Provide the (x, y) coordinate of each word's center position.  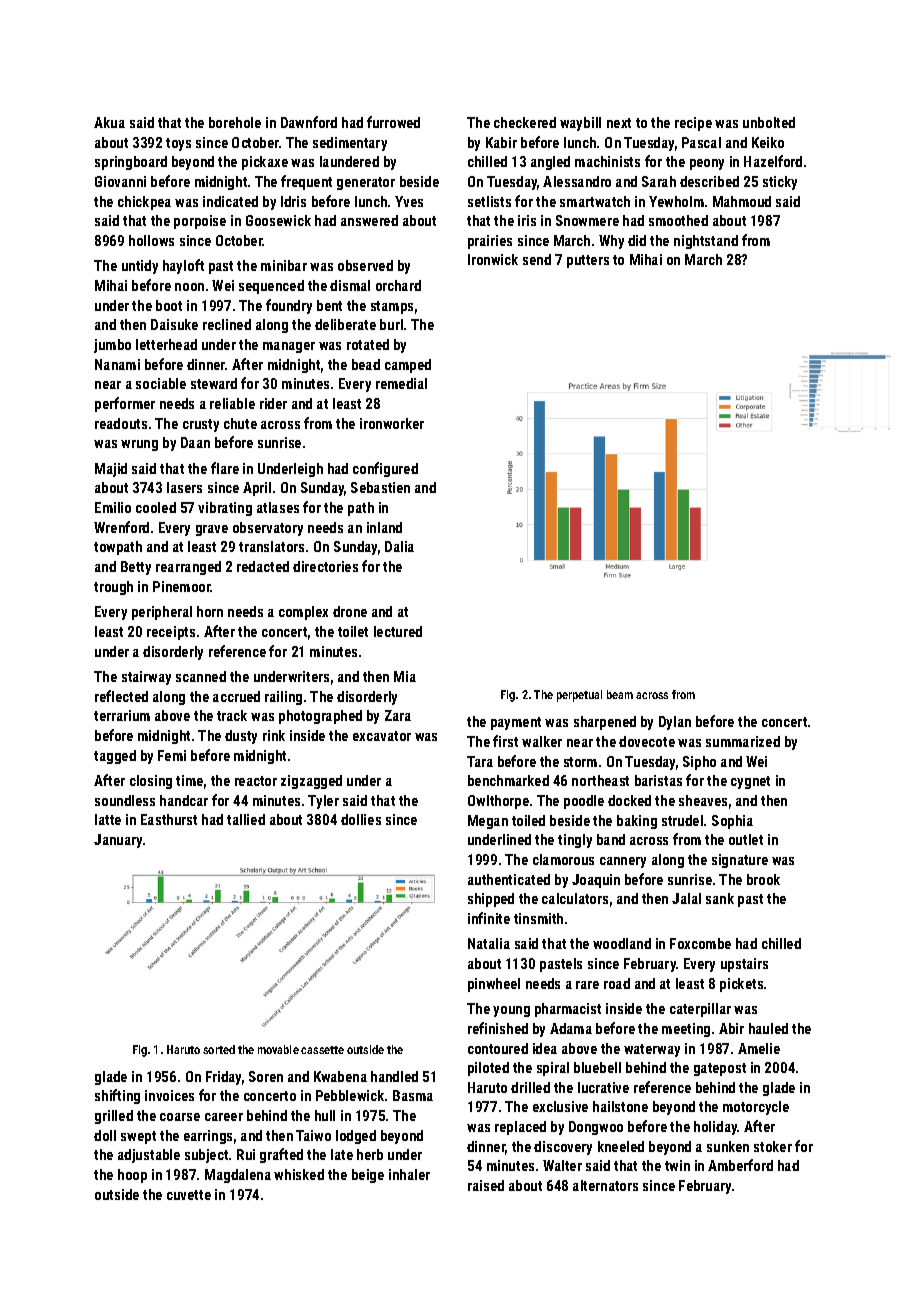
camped (408, 366)
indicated (230, 201)
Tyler (323, 802)
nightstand (706, 242)
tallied (246, 819)
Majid (111, 470)
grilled (114, 1117)
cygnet (750, 782)
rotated (368, 344)
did (637, 240)
